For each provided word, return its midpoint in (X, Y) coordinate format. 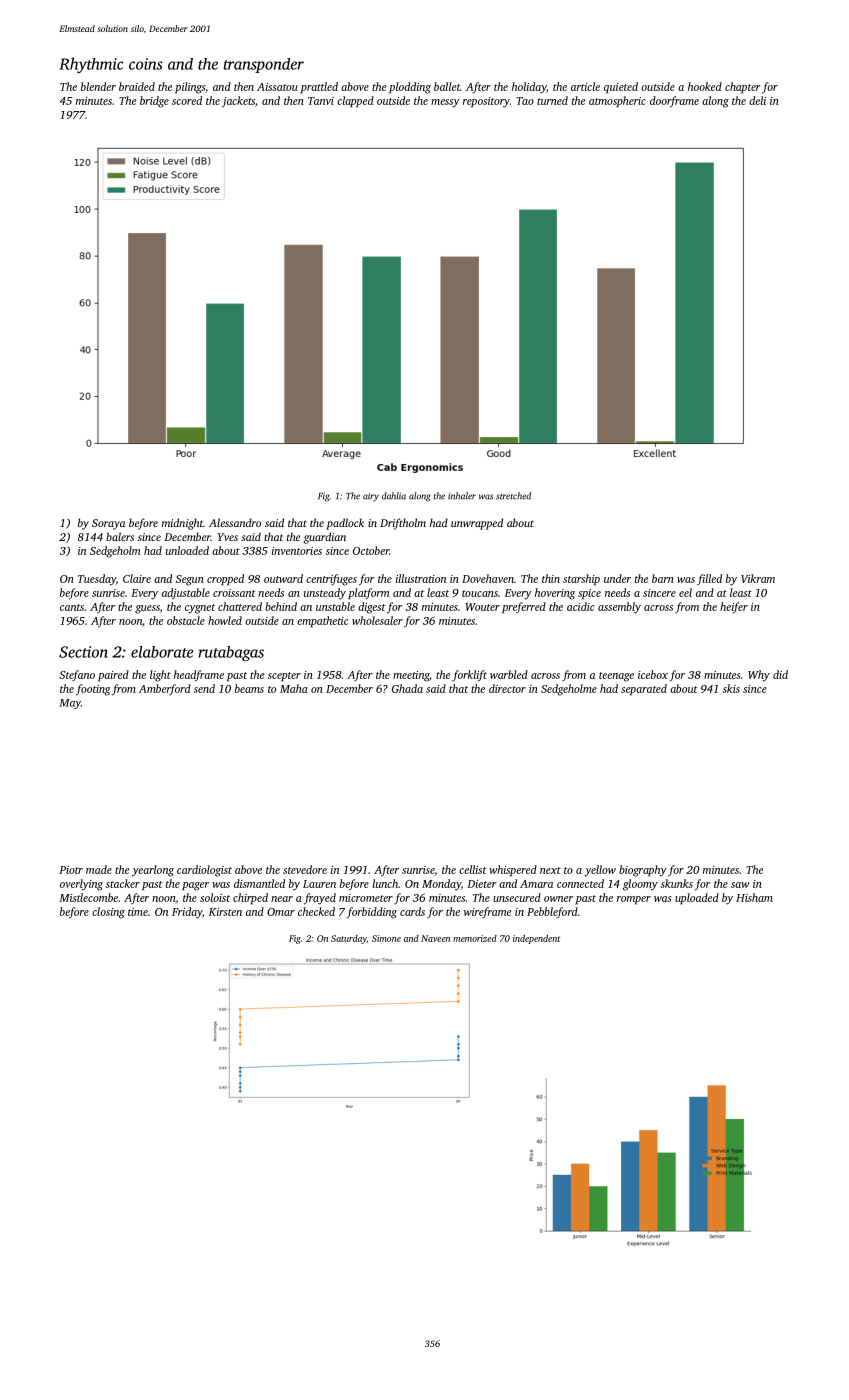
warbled (509, 674)
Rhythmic (91, 65)
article (585, 86)
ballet (447, 86)
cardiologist (204, 871)
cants (72, 607)
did (780, 674)
